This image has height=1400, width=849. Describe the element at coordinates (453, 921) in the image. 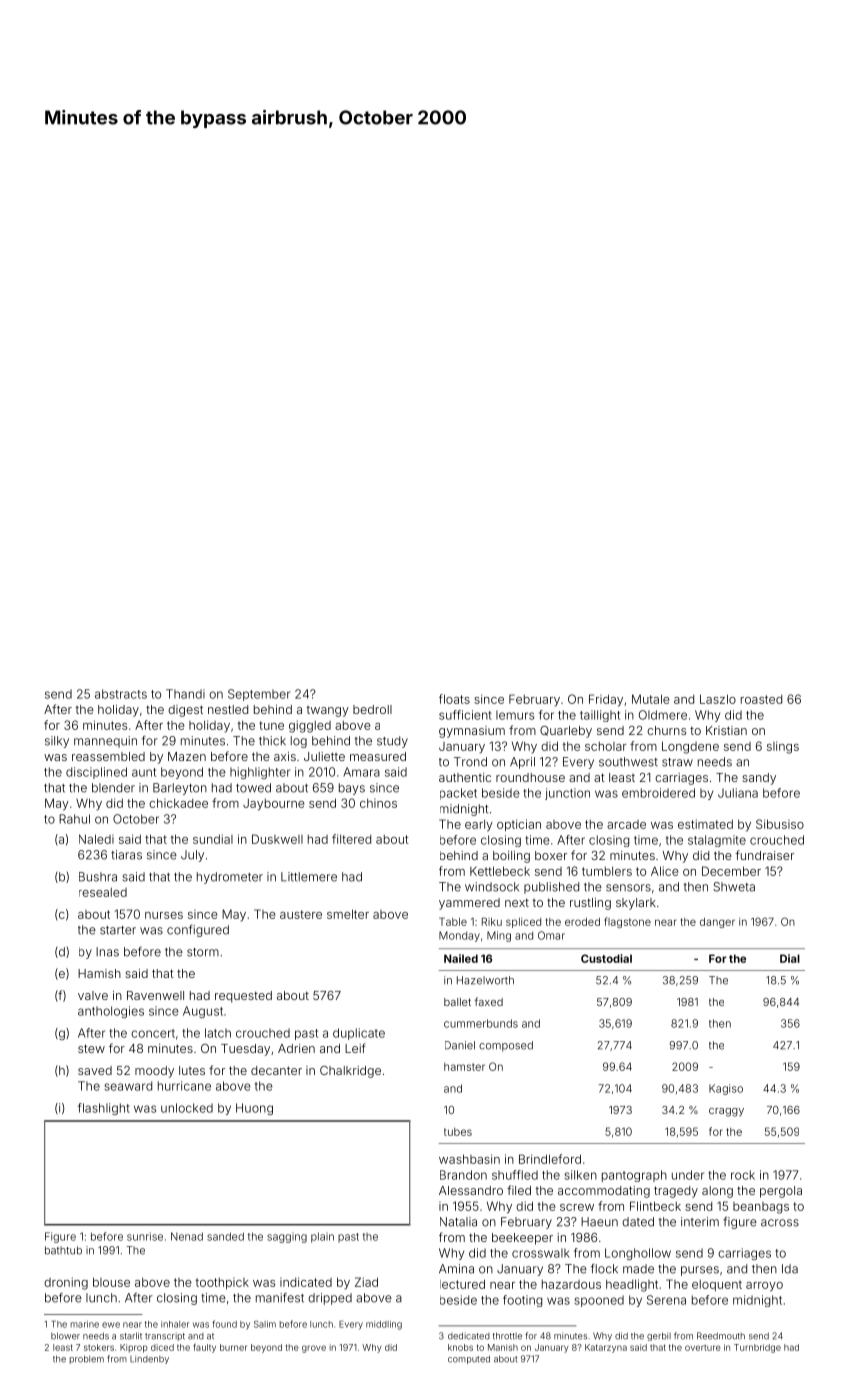

I see `Table` at that location.
